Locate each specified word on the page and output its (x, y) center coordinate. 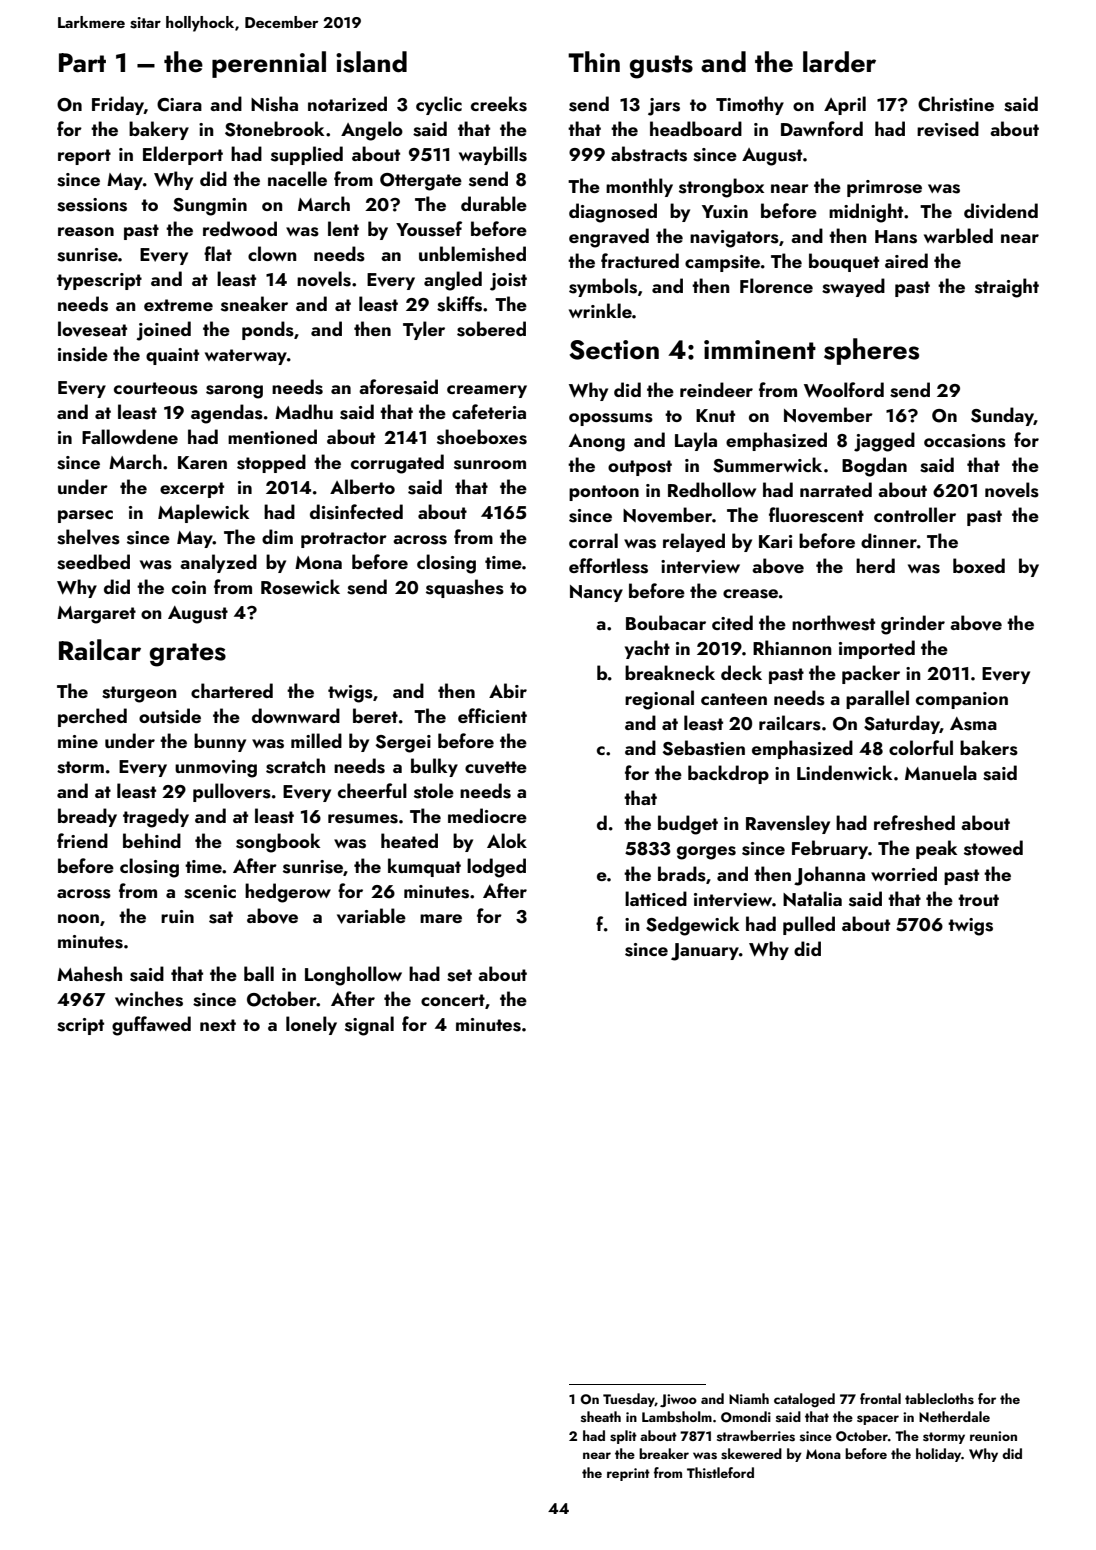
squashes (465, 588)
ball (259, 973)
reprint (628, 1474)
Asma (973, 724)
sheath (601, 1417)
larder (839, 62)
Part (82, 63)
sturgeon (139, 694)
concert (453, 1000)
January (705, 952)
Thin (594, 61)
